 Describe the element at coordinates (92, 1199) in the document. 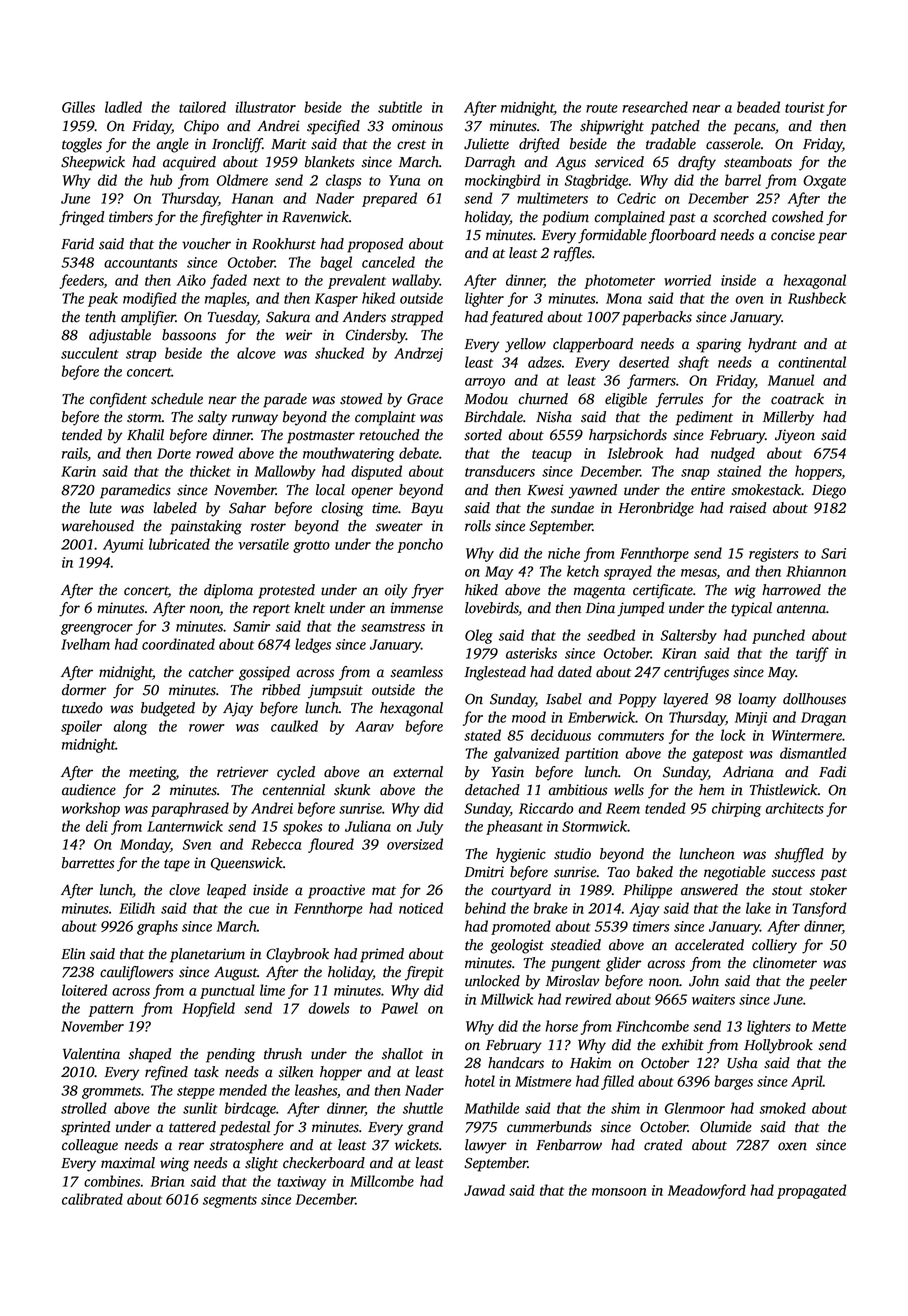

I see `calibrated` at that location.
